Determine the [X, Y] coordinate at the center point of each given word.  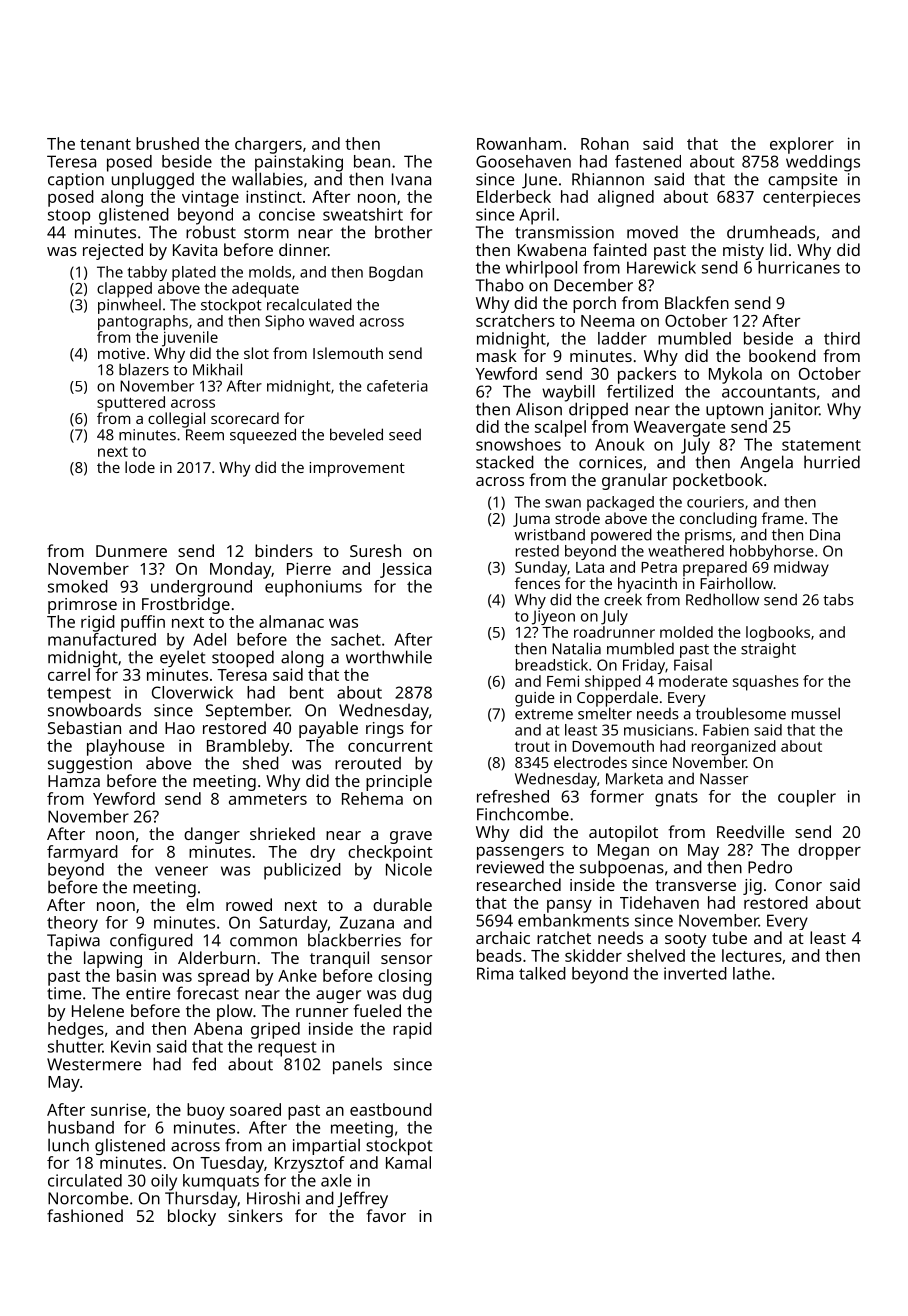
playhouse [125, 747]
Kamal [408, 1162]
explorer [802, 145]
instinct [274, 196]
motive [121, 353]
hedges [76, 1030]
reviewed [510, 867]
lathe [751, 973]
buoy [206, 1111]
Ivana [411, 179]
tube [729, 937]
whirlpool [541, 269]
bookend [782, 355]
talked [542, 973]
